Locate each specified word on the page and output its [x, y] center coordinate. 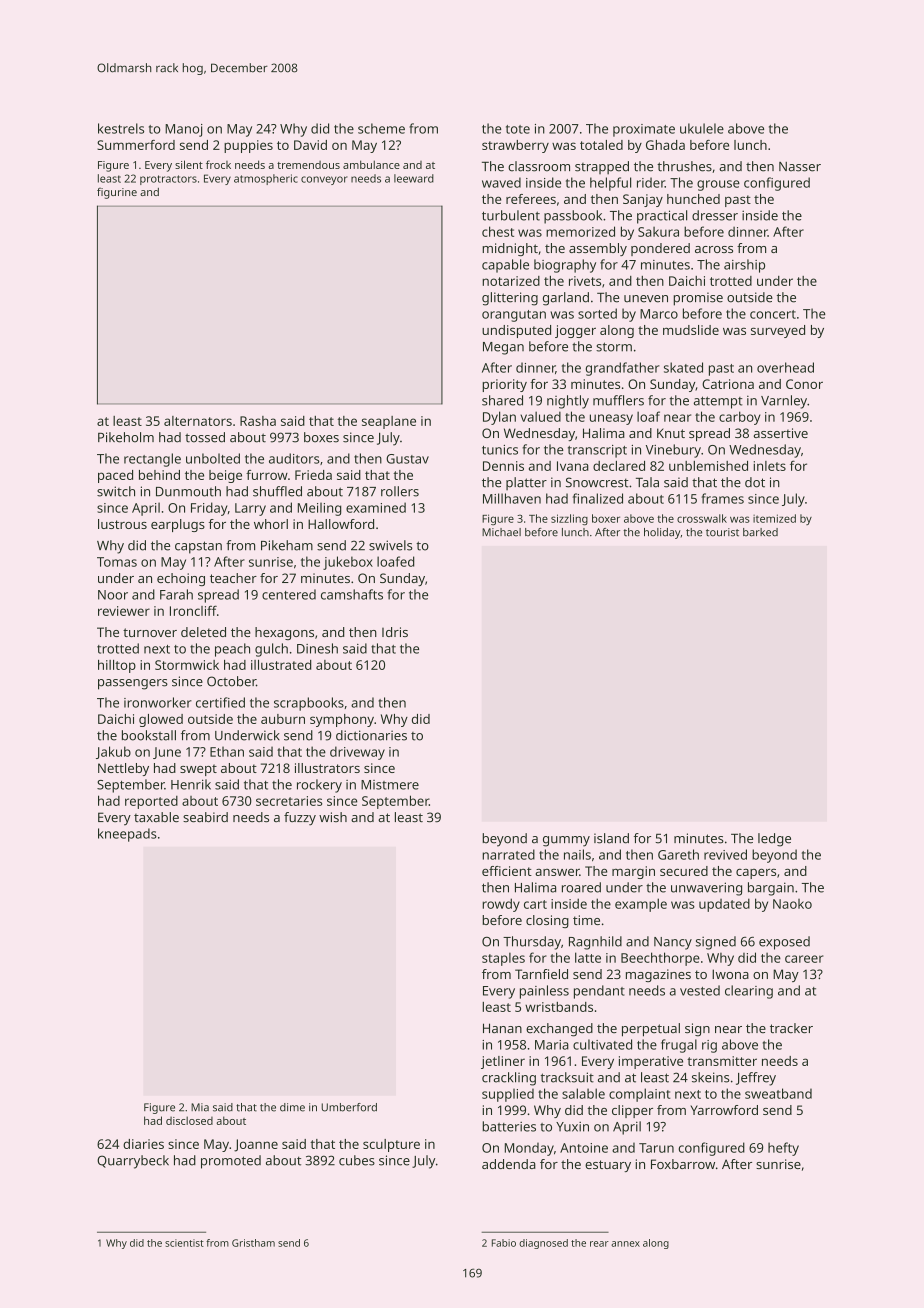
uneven [646, 299]
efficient [507, 871]
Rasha [258, 421]
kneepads [127, 835]
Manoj [184, 130]
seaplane [389, 422]
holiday [662, 533]
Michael [501, 532]
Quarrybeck [133, 1162]
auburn [283, 719]
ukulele [702, 128]
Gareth [678, 854]
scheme [381, 128]
